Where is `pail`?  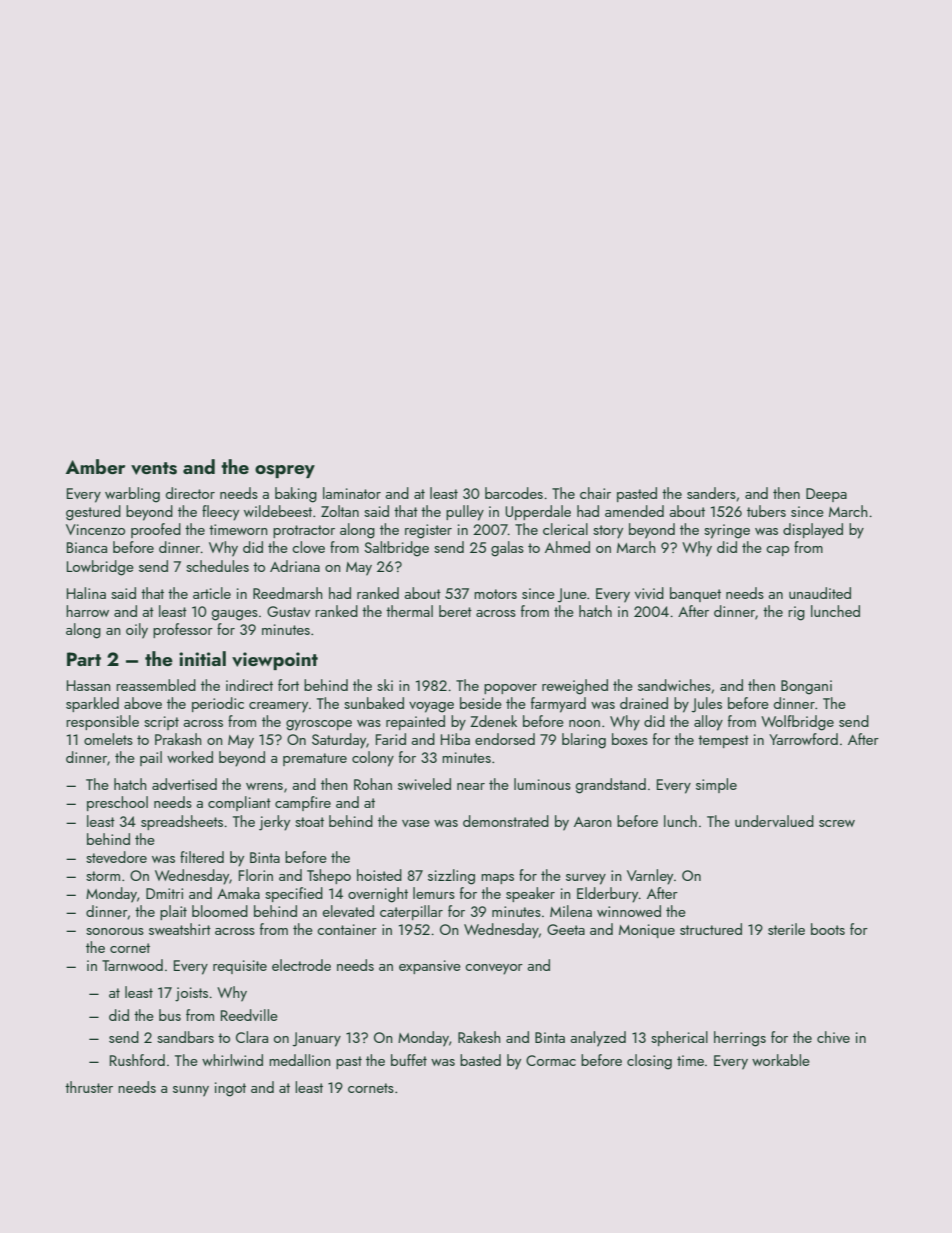 pail is located at coordinates (151, 758).
